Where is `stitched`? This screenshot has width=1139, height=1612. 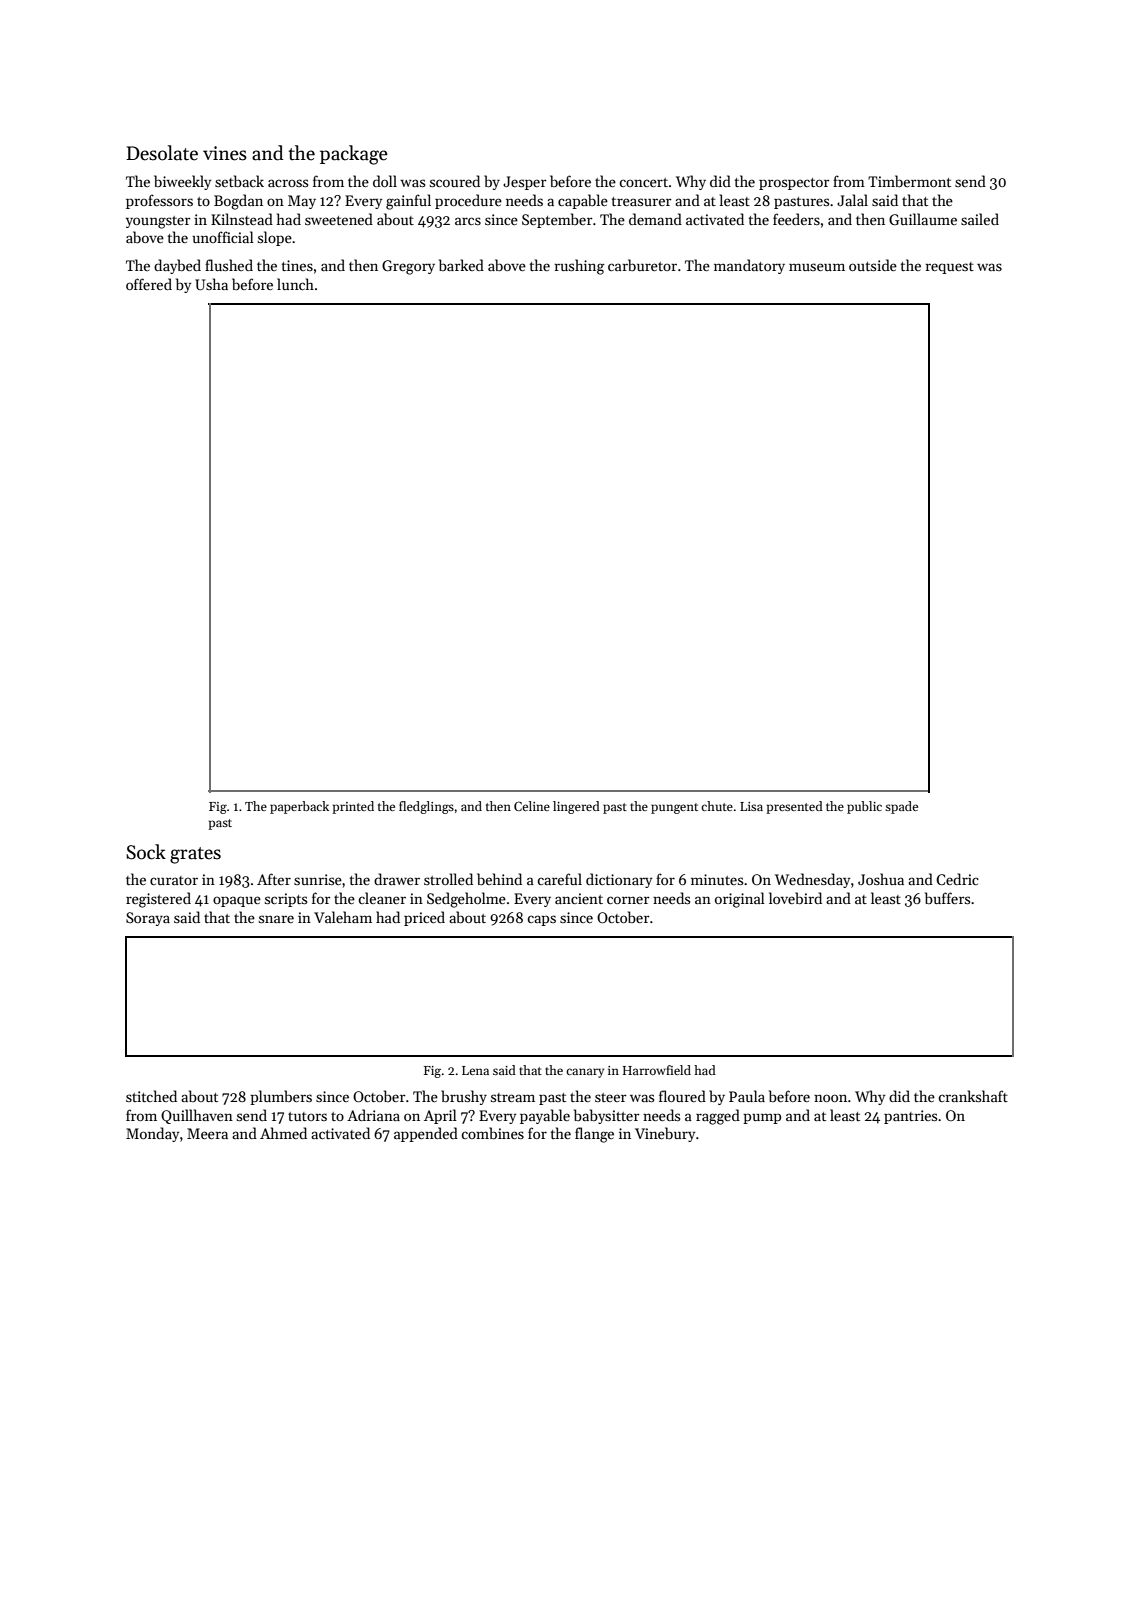 stitched is located at coordinates (151, 1096).
